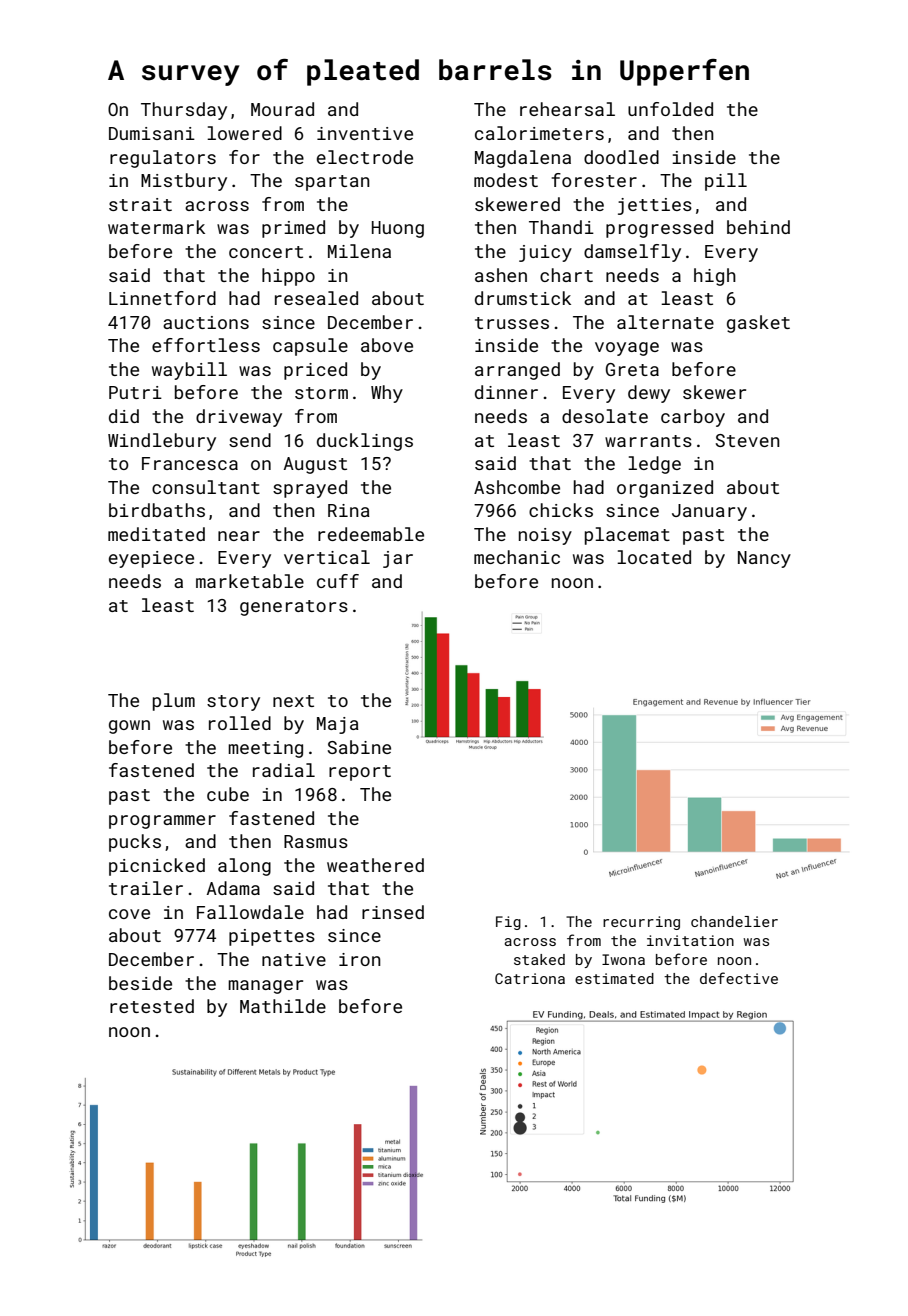 The height and width of the document is (1316, 908). I want to click on eyepiece, so click(151, 559).
